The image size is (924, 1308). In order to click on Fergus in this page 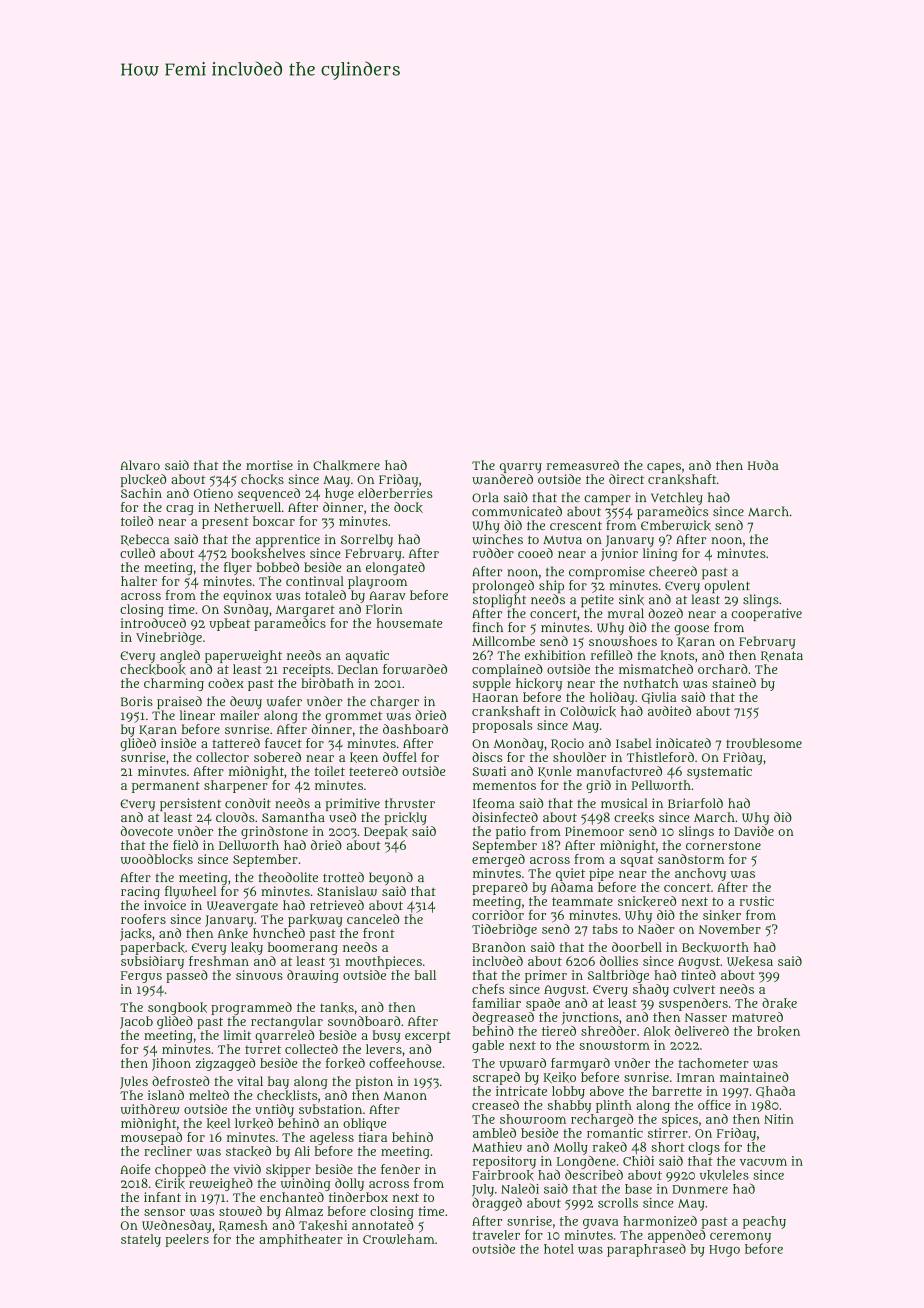, I will do `click(141, 977)`.
